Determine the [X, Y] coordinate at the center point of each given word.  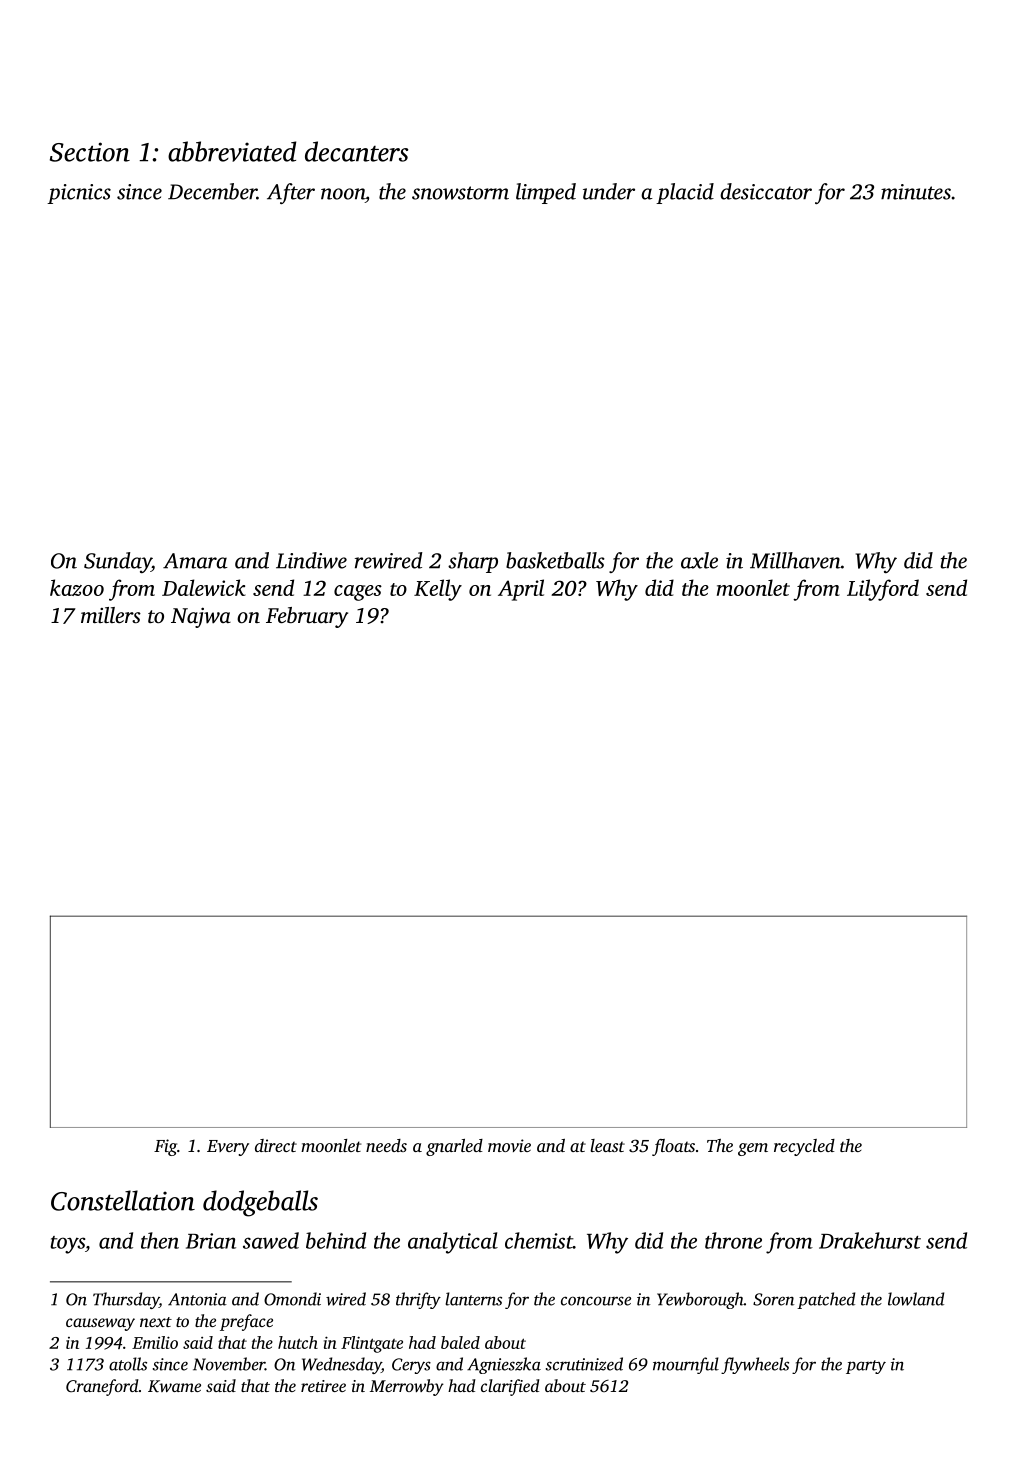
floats [673, 1147]
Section [90, 152]
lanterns [473, 1299]
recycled [804, 1147]
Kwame [174, 1386]
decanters [356, 151]
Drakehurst [870, 1240]
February [307, 617]
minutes [916, 192]
